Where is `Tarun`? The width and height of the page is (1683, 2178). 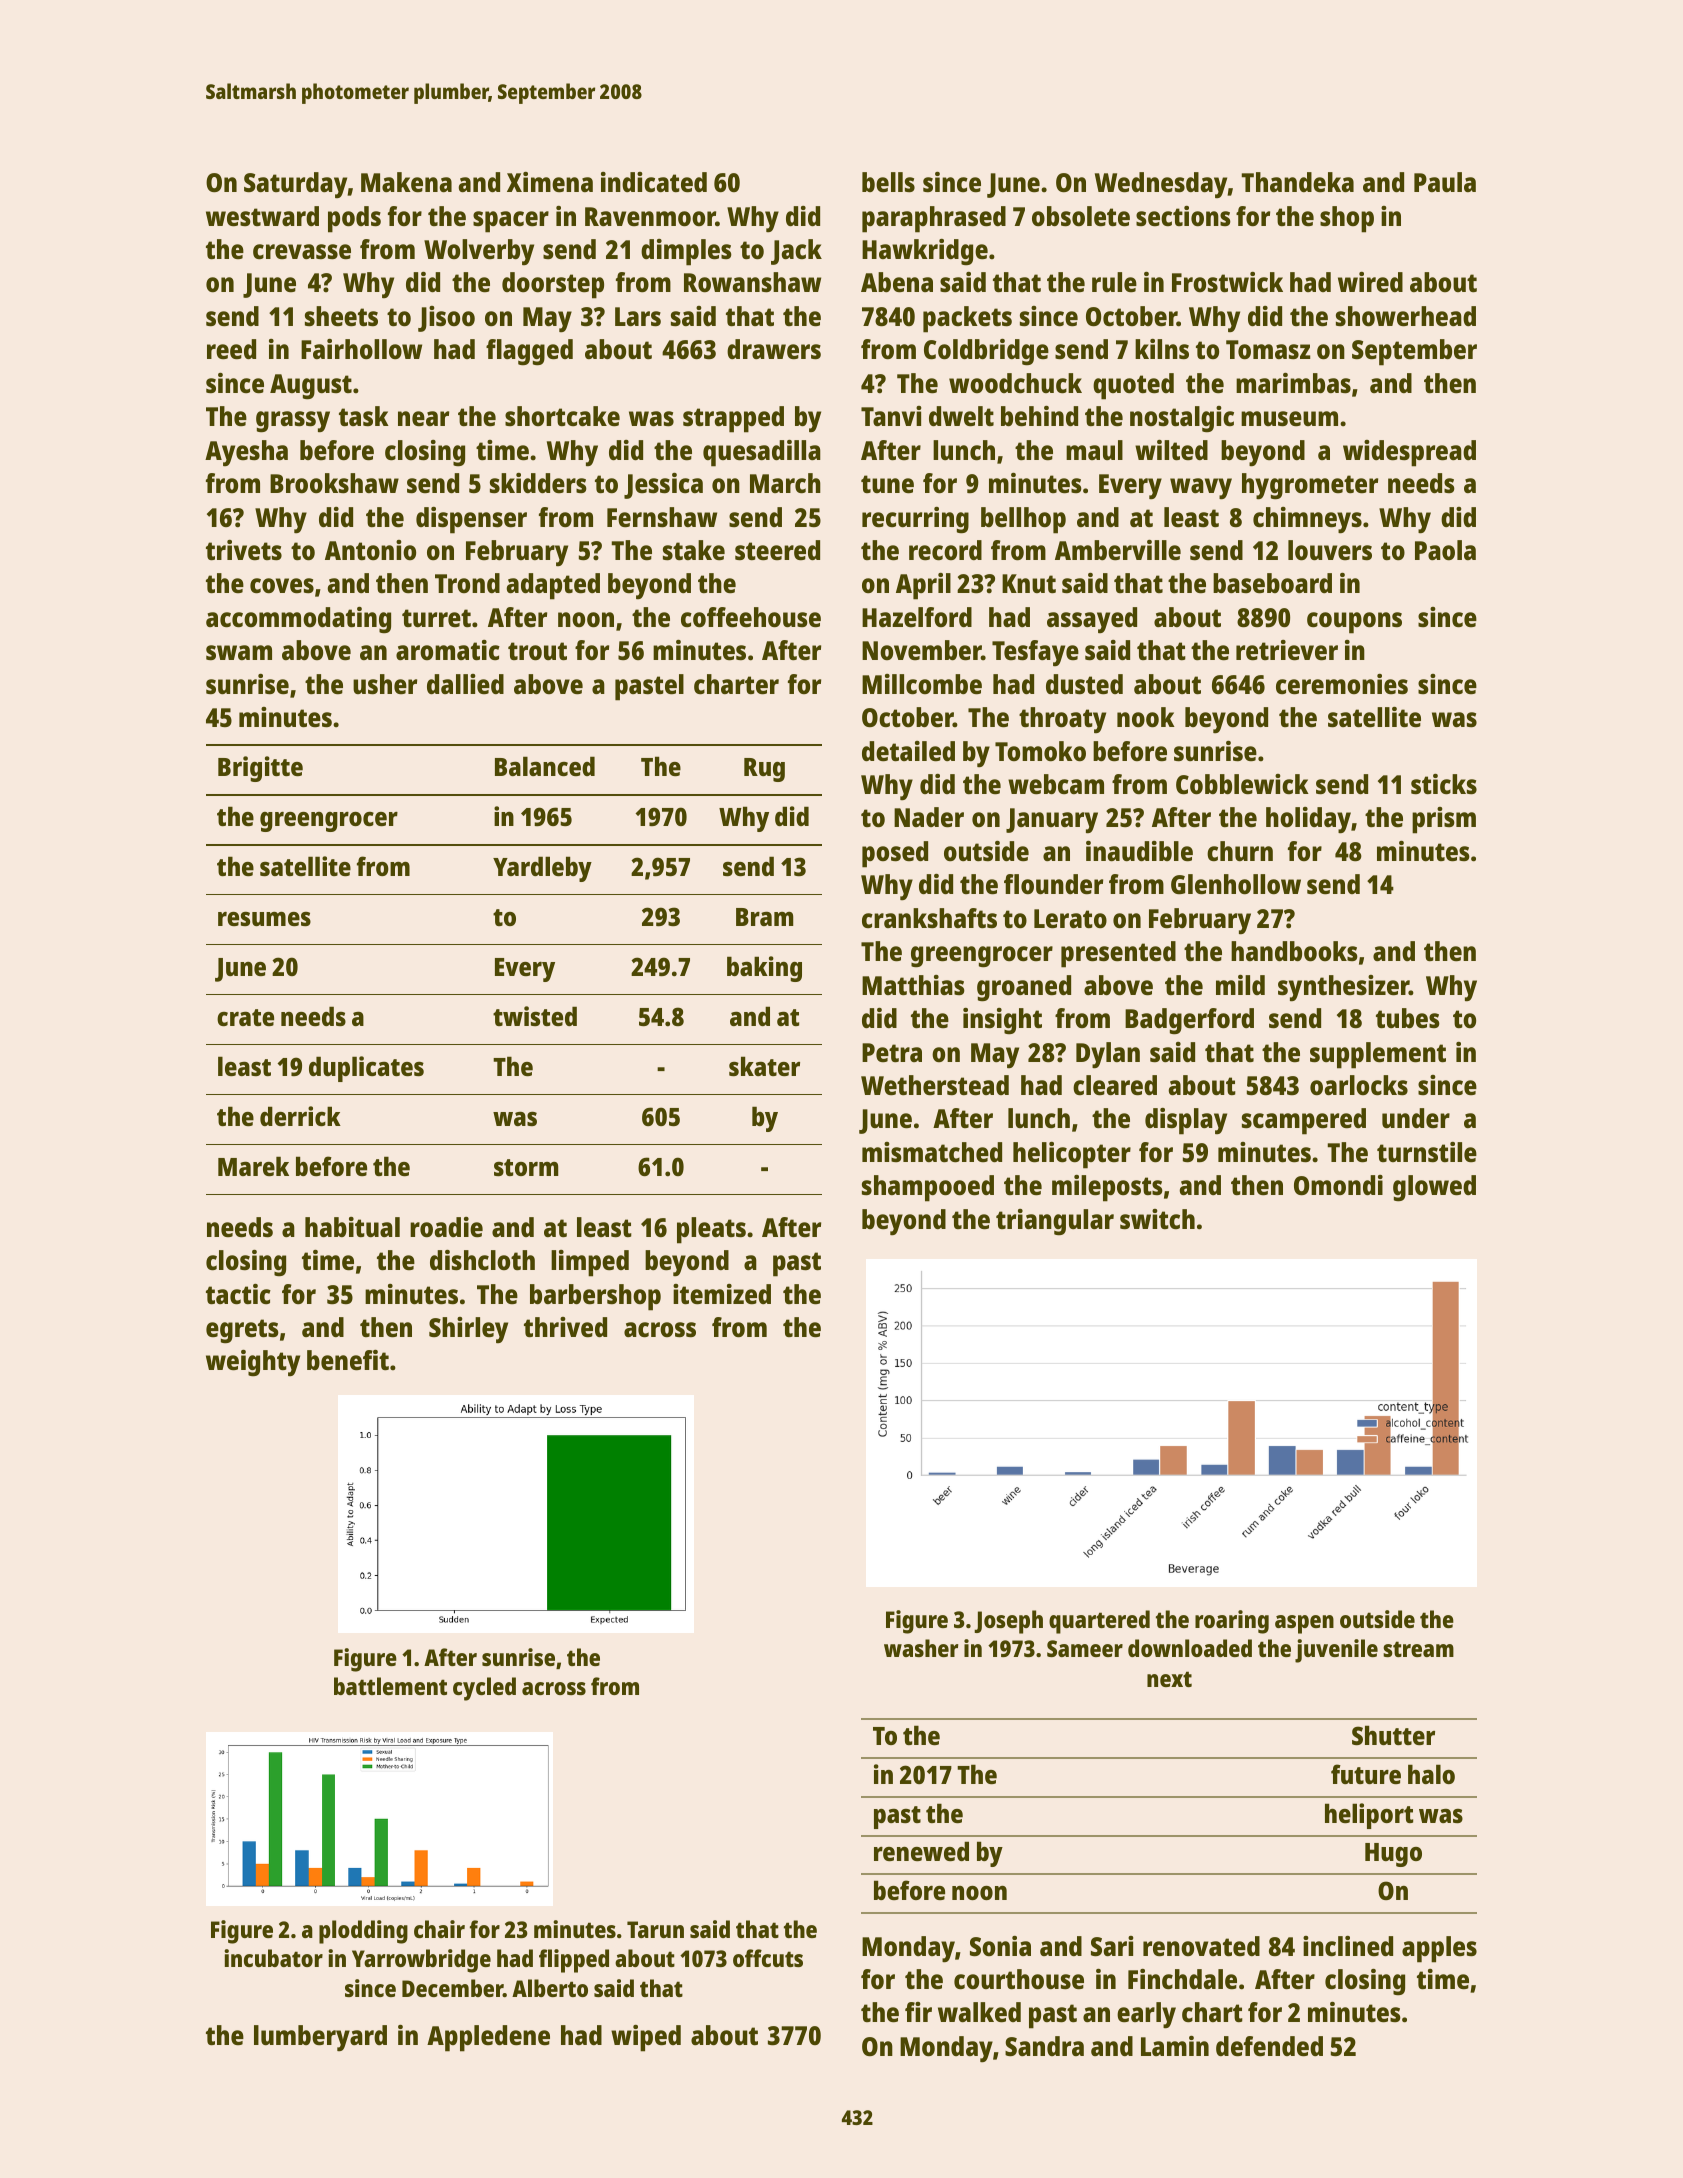 Tarun is located at coordinates (655, 1929).
